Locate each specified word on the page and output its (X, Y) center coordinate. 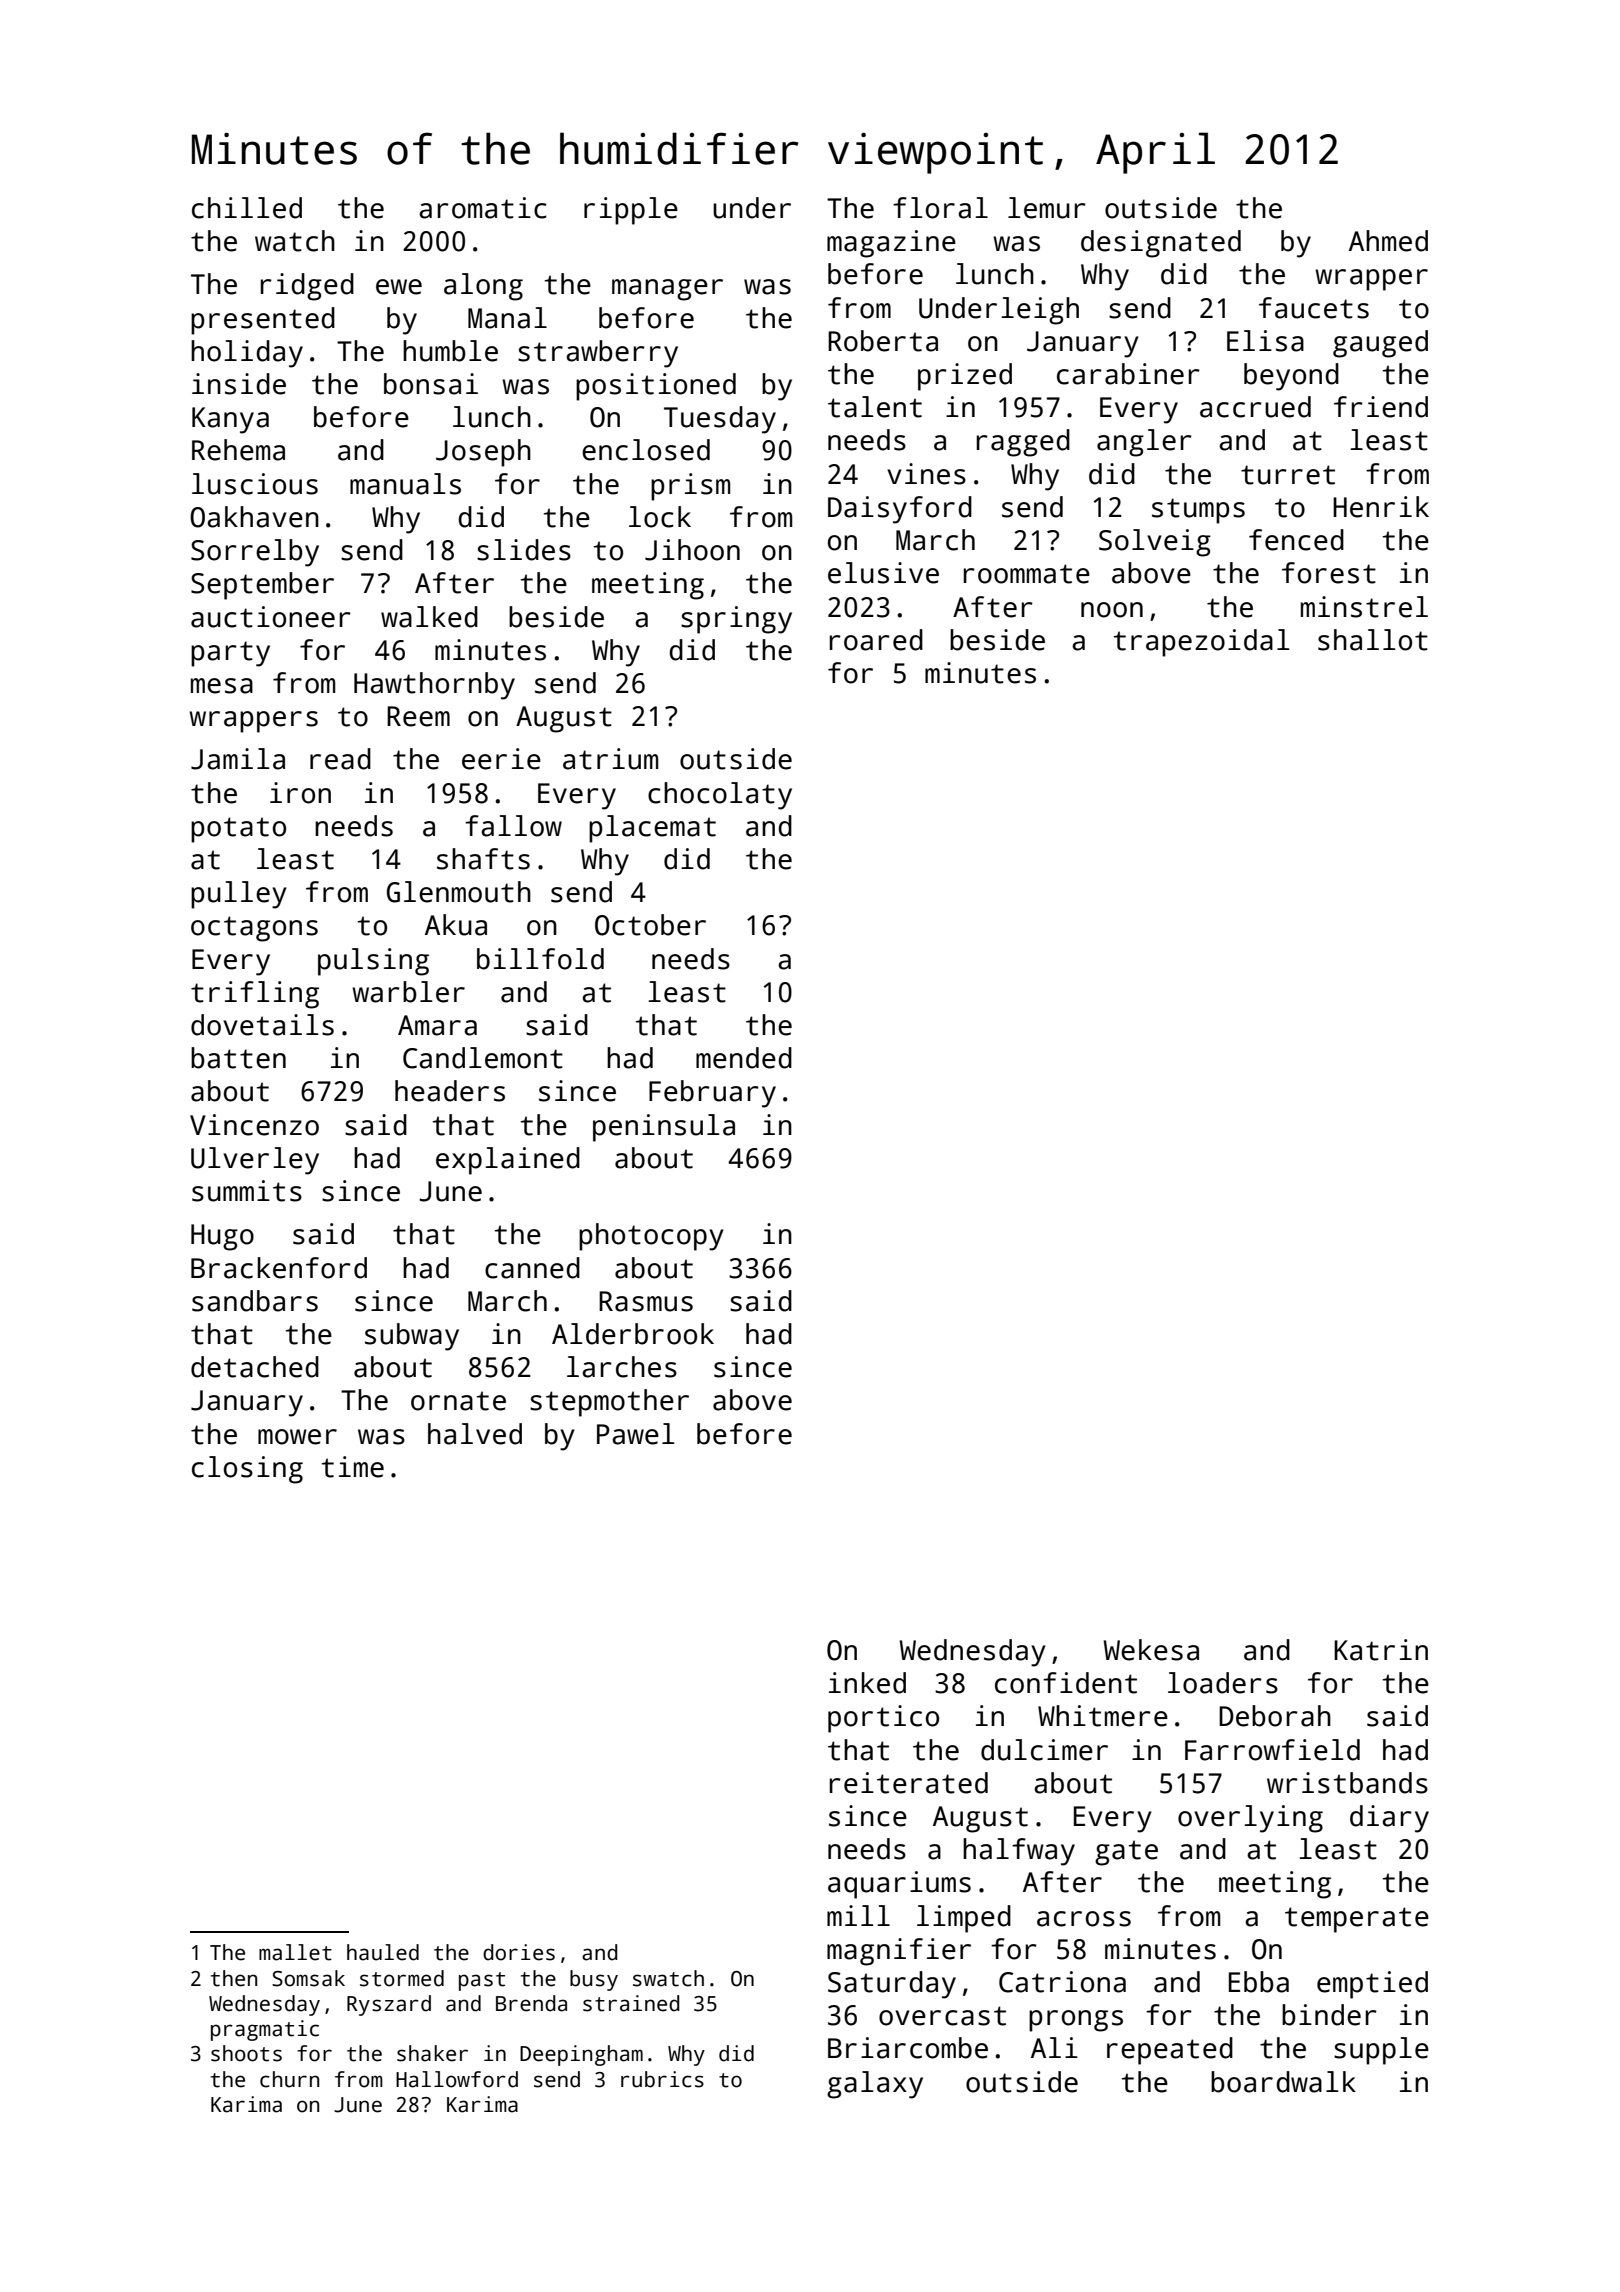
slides (524, 550)
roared (876, 640)
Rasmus (646, 1301)
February (712, 1094)
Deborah (1275, 1716)
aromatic (483, 208)
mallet (295, 1952)
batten (238, 1058)
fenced (1296, 540)
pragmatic (265, 2030)
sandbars (255, 1301)
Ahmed (1388, 241)
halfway (1019, 1852)
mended (744, 1058)
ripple (631, 211)
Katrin (1381, 1650)
